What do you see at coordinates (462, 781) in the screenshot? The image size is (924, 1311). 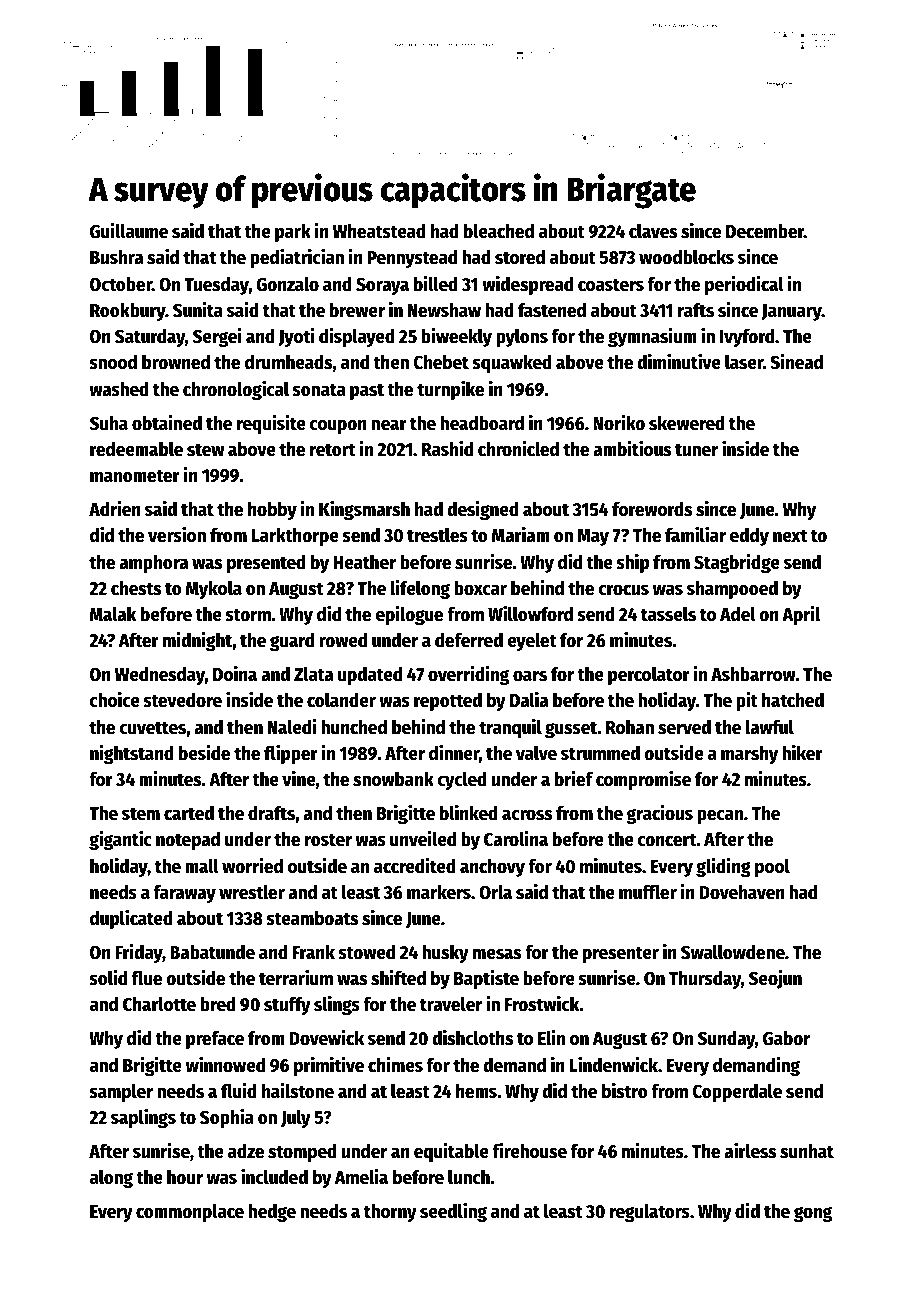 I see `cycled` at bounding box center [462, 781].
